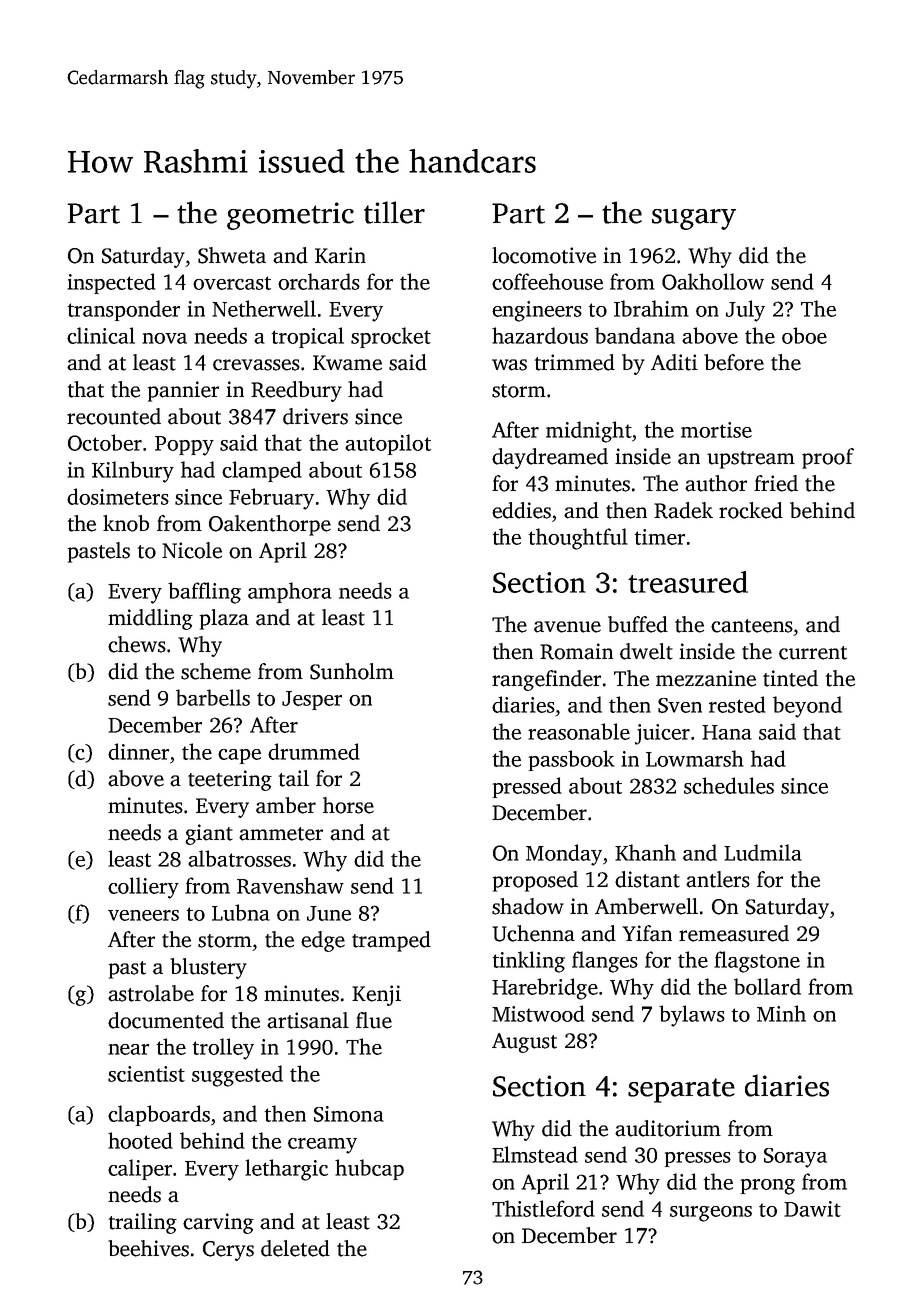  I want to click on carving, so click(218, 1223).
